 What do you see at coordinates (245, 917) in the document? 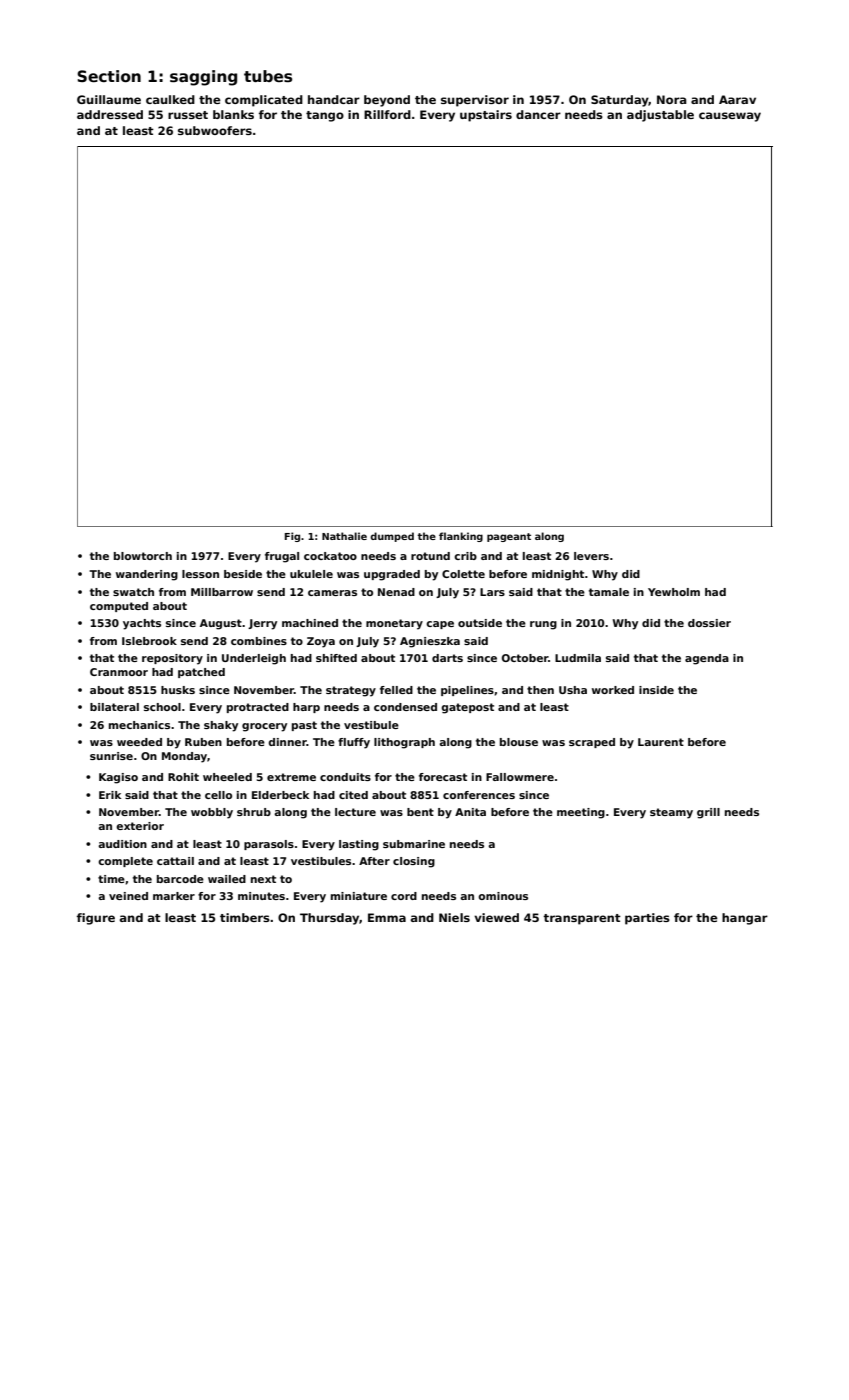
I see `timbers` at bounding box center [245, 917].
